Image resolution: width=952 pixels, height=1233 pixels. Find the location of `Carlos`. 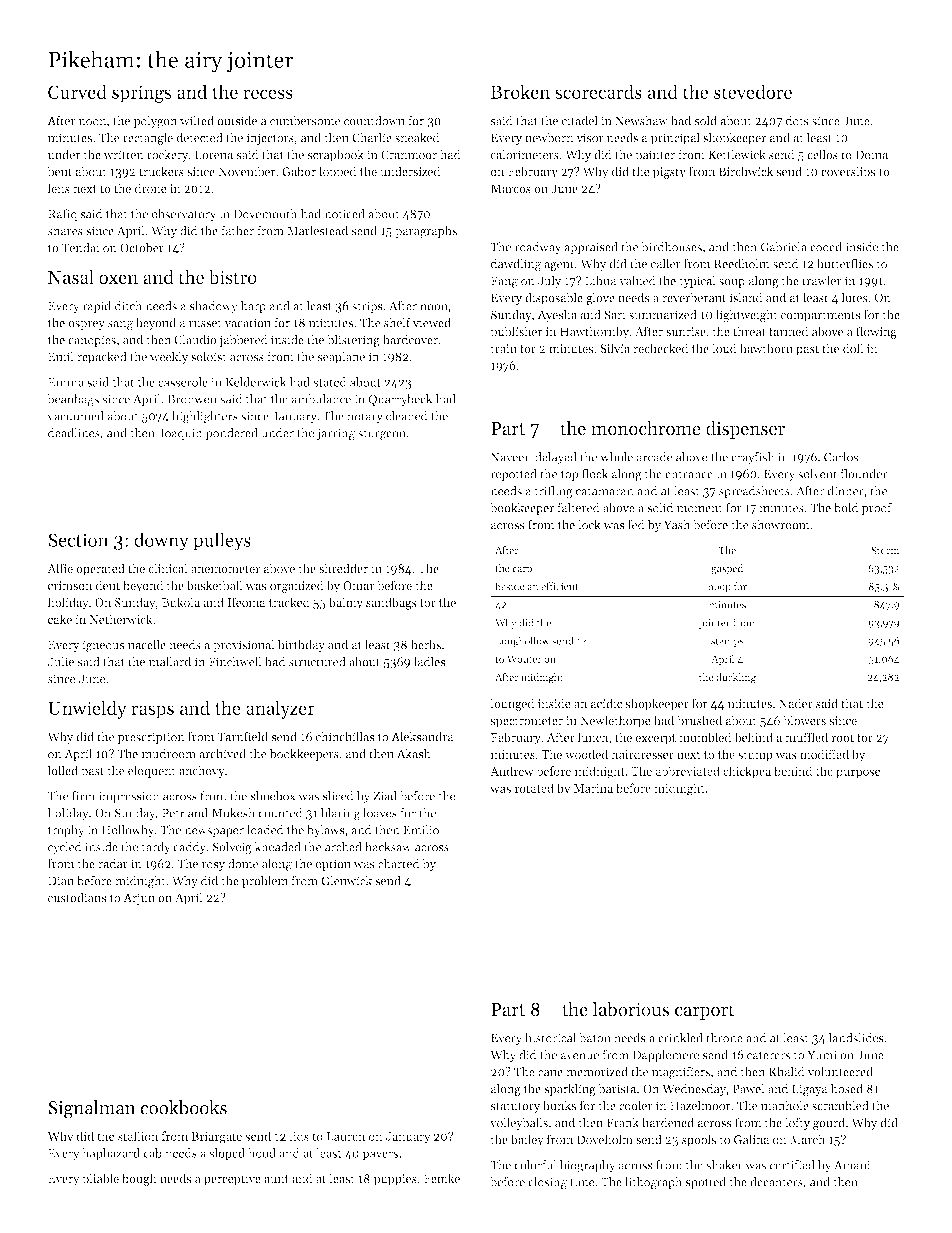

Carlos is located at coordinates (841, 457).
